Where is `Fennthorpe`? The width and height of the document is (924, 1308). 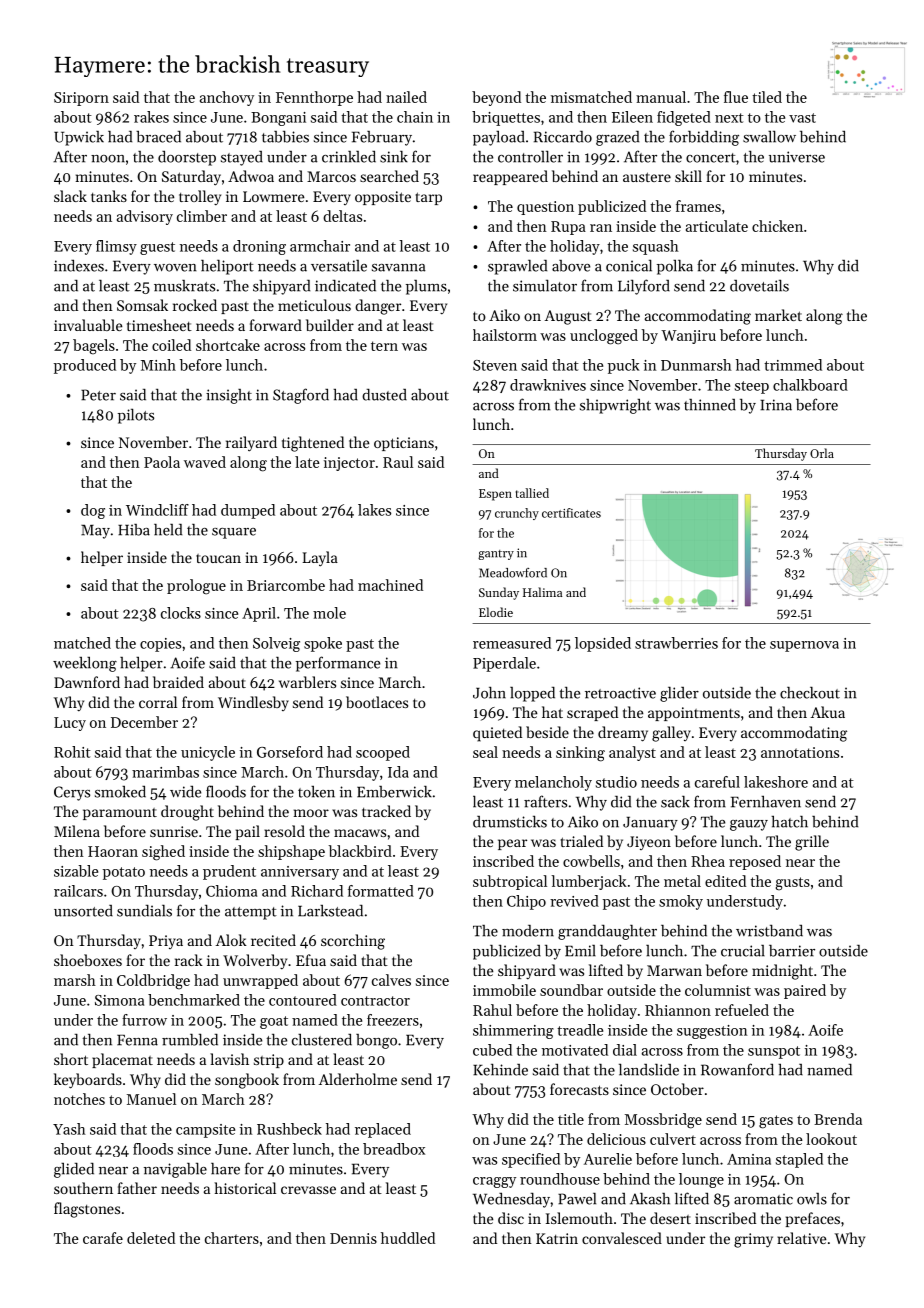
Fennthorpe is located at coordinates (314, 98).
